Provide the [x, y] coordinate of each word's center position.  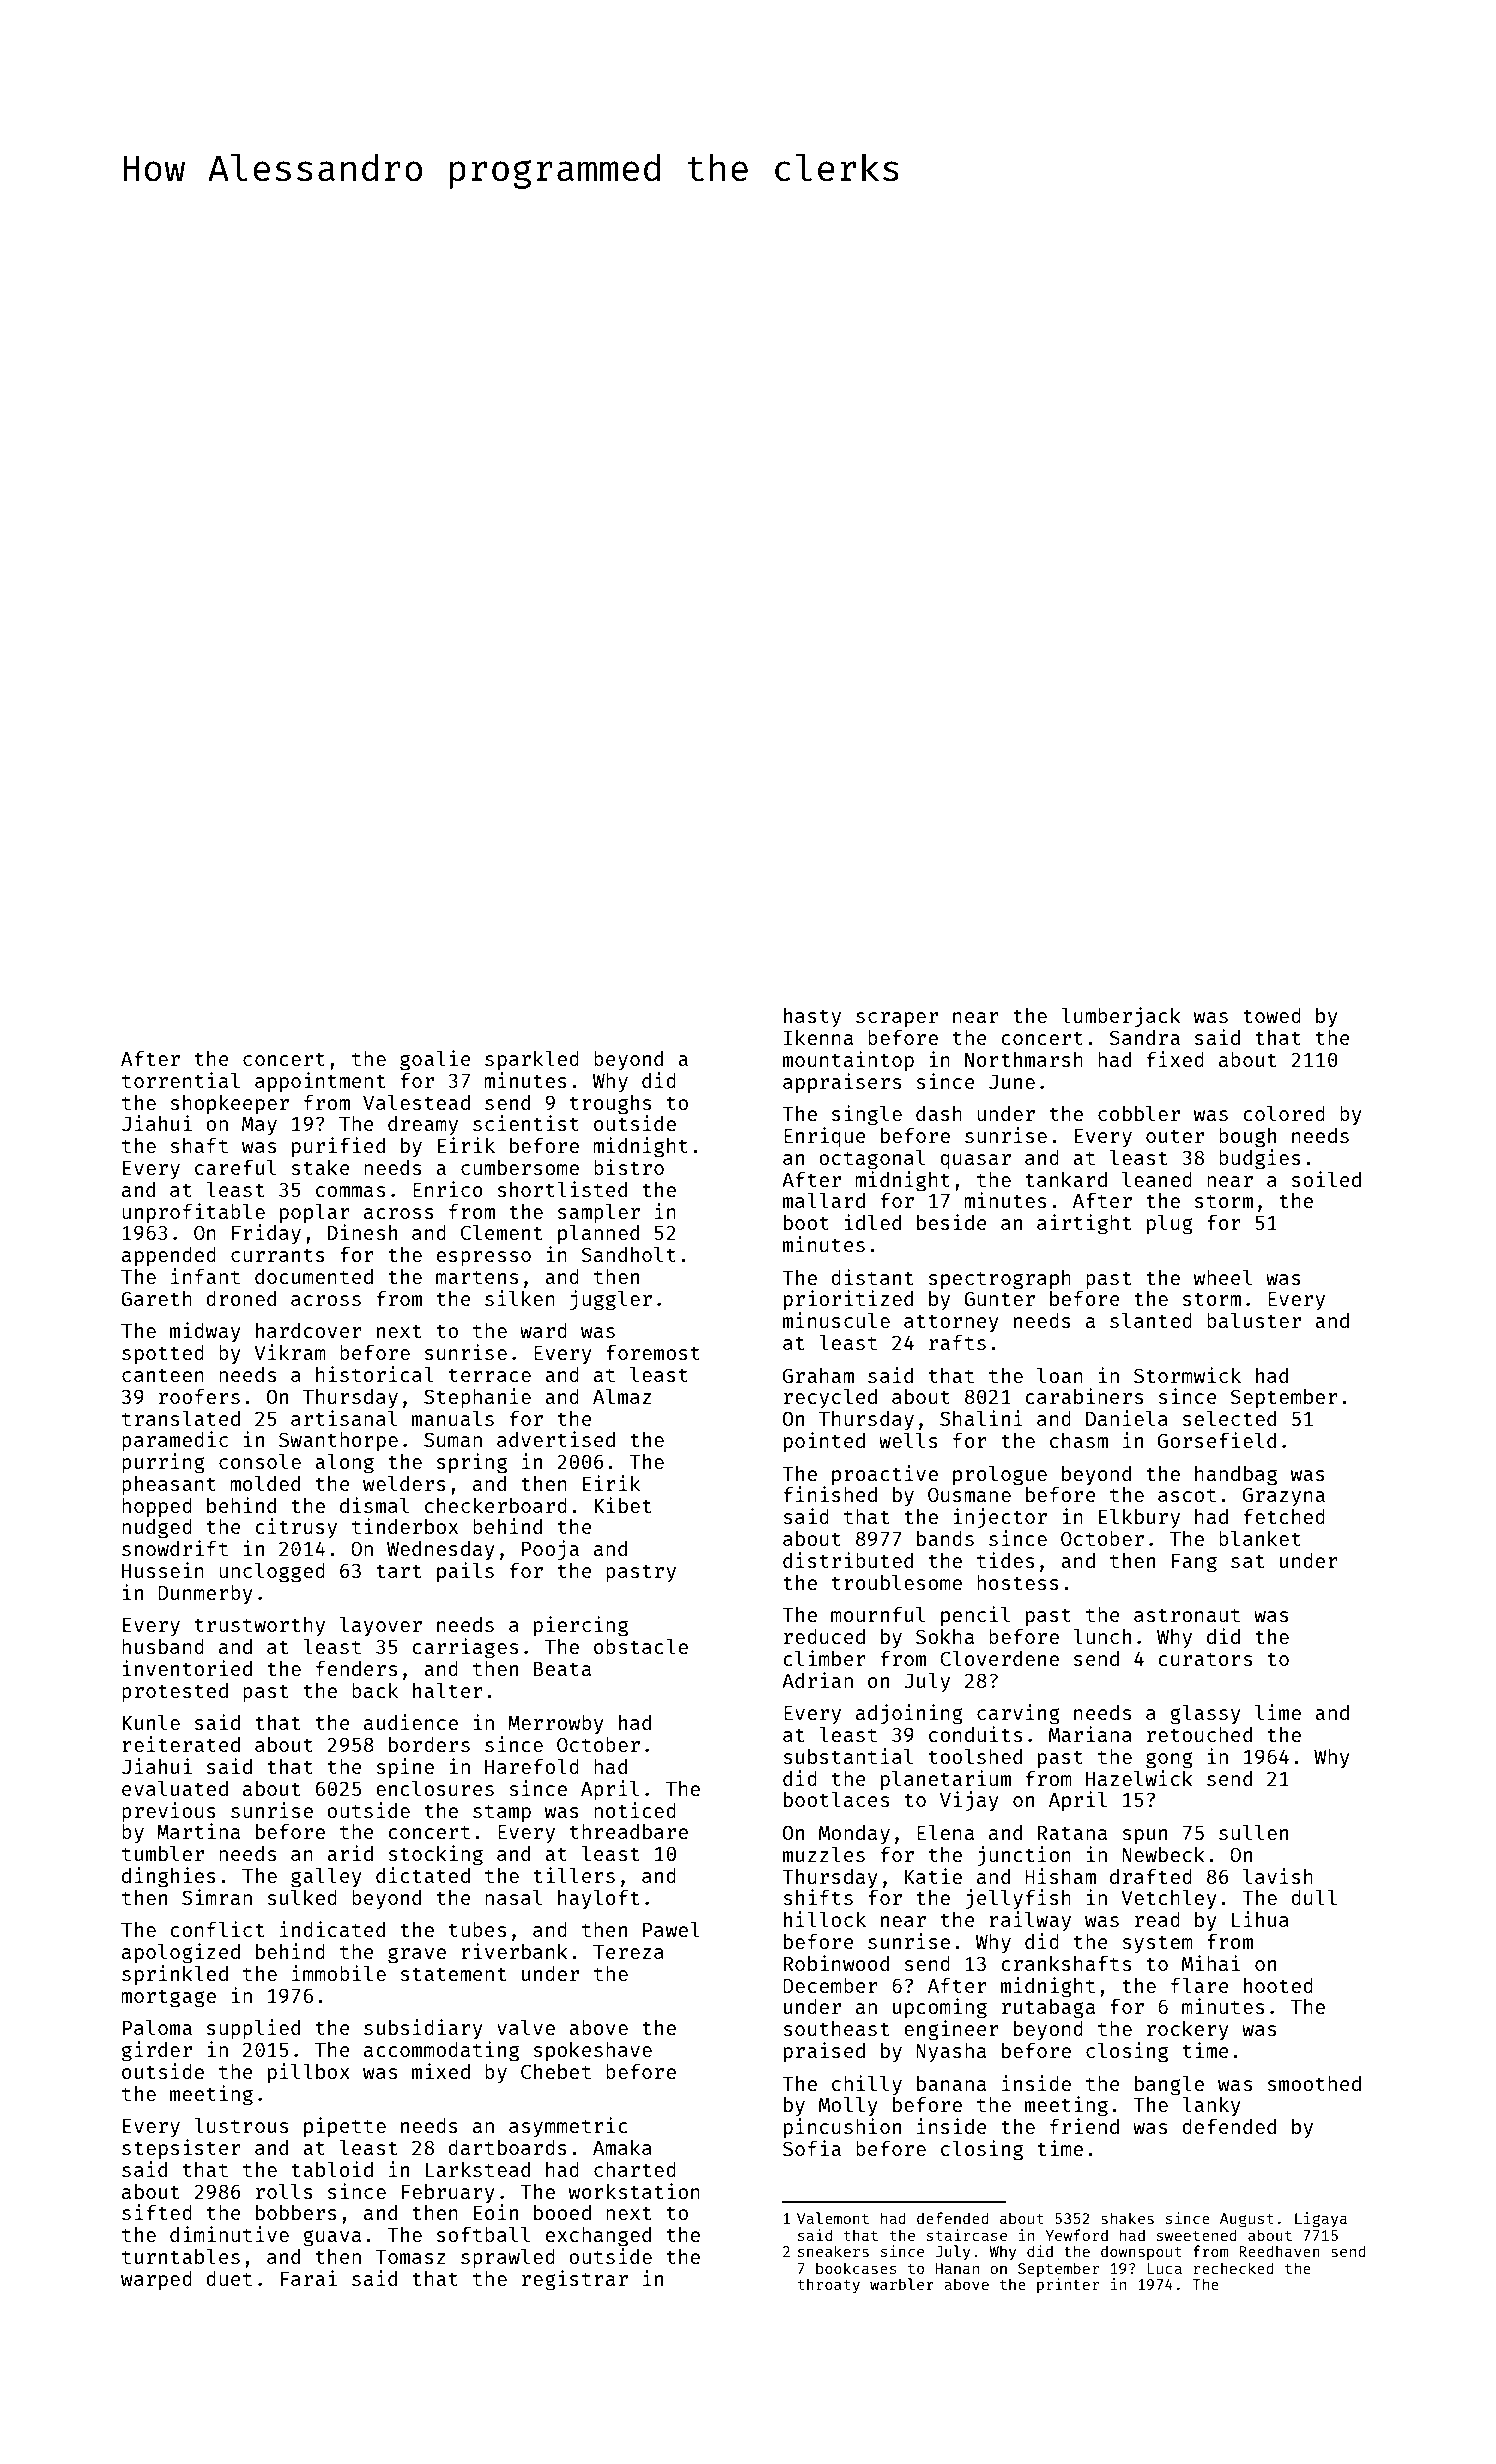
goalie [435, 1060]
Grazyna [1284, 1496]
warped [156, 2280]
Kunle [151, 1722]
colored [1284, 1113]
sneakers [833, 2251]
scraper [897, 1019]
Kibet [623, 1505]
